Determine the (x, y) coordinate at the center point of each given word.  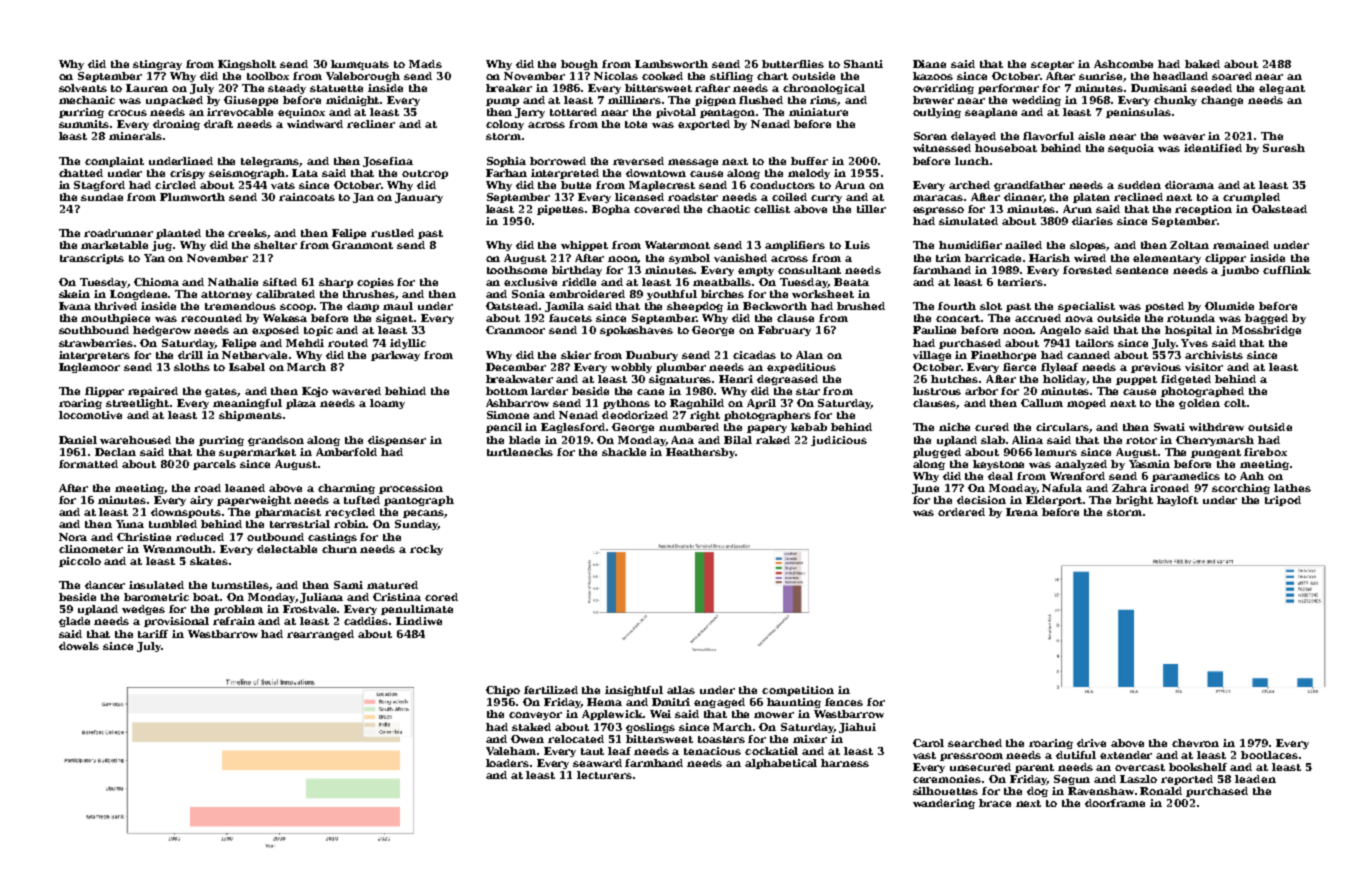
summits (84, 124)
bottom (507, 391)
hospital (1188, 331)
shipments (250, 416)
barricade (993, 258)
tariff (153, 634)
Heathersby (700, 453)
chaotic (728, 209)
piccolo (80, 562)
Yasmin (1149, 464)
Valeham (511, 751)
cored (441, 597)
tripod (1283, 501)
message (693, 163)
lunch (972, 161)
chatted (81, 173)
